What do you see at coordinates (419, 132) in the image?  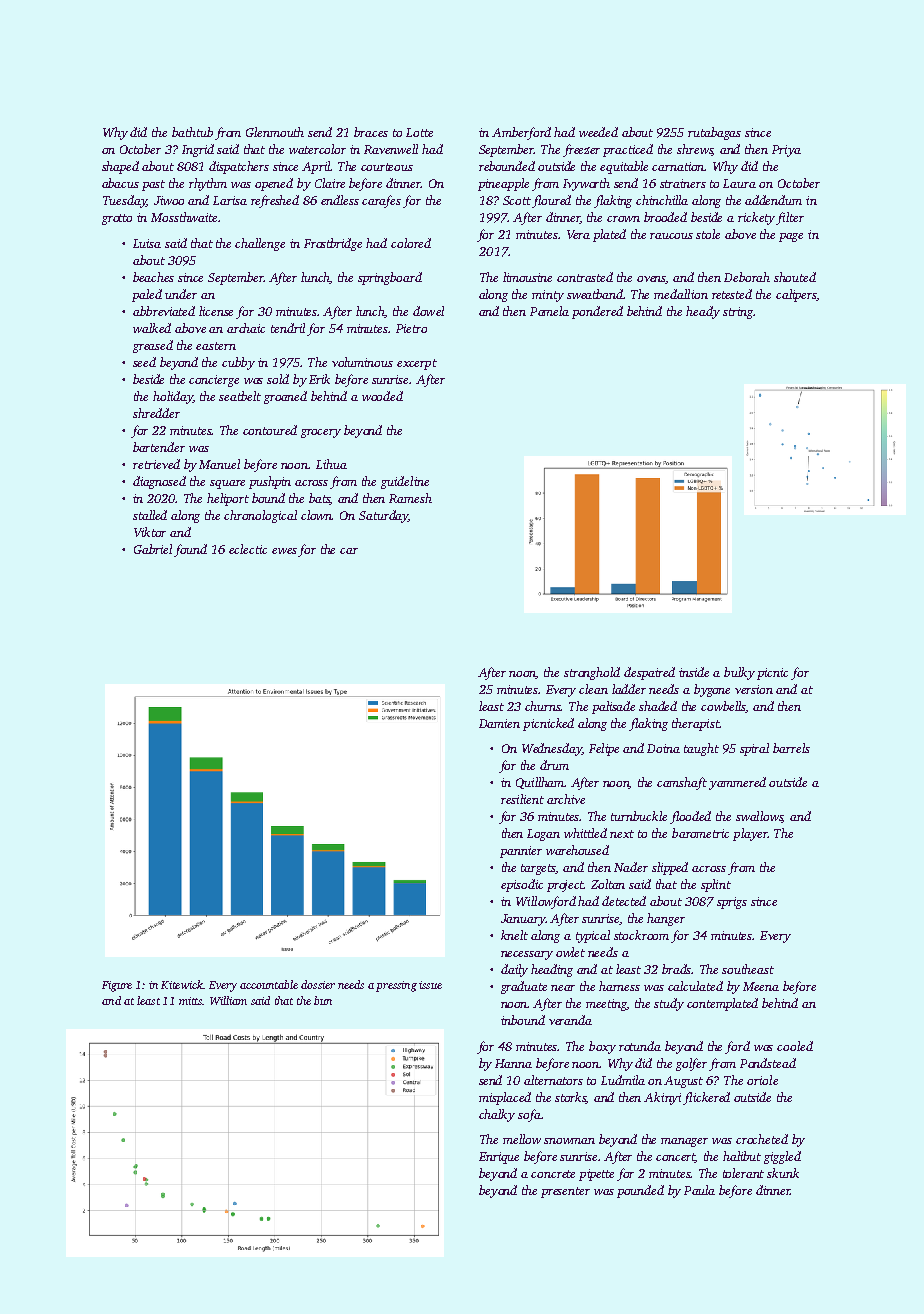 I see `Lotte` at bounding box center [419, 132].
